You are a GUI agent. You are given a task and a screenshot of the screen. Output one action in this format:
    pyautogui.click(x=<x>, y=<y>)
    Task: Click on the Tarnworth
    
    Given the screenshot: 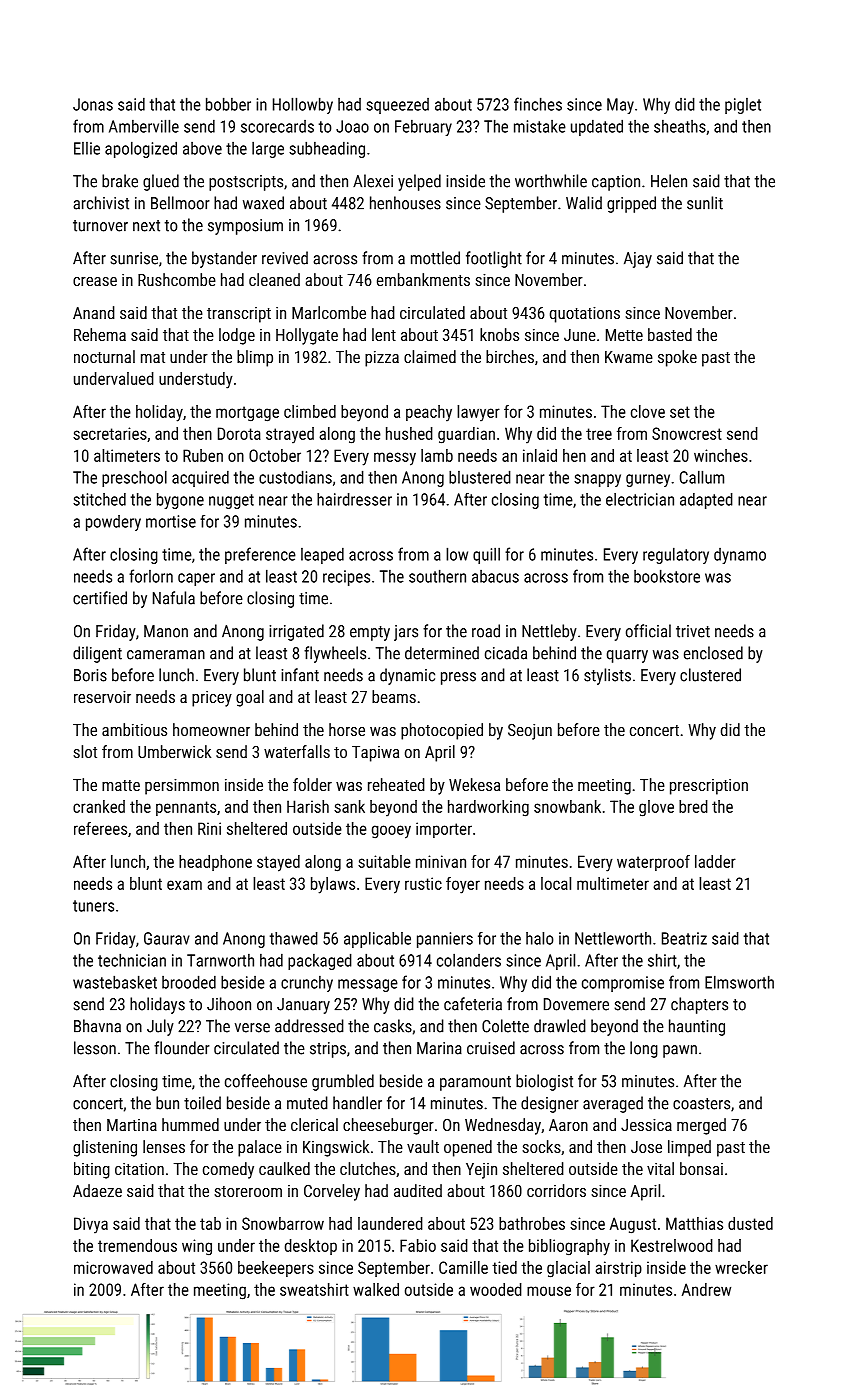 What is the action you would take?
    pyautogui.click(x=220, y=960)
